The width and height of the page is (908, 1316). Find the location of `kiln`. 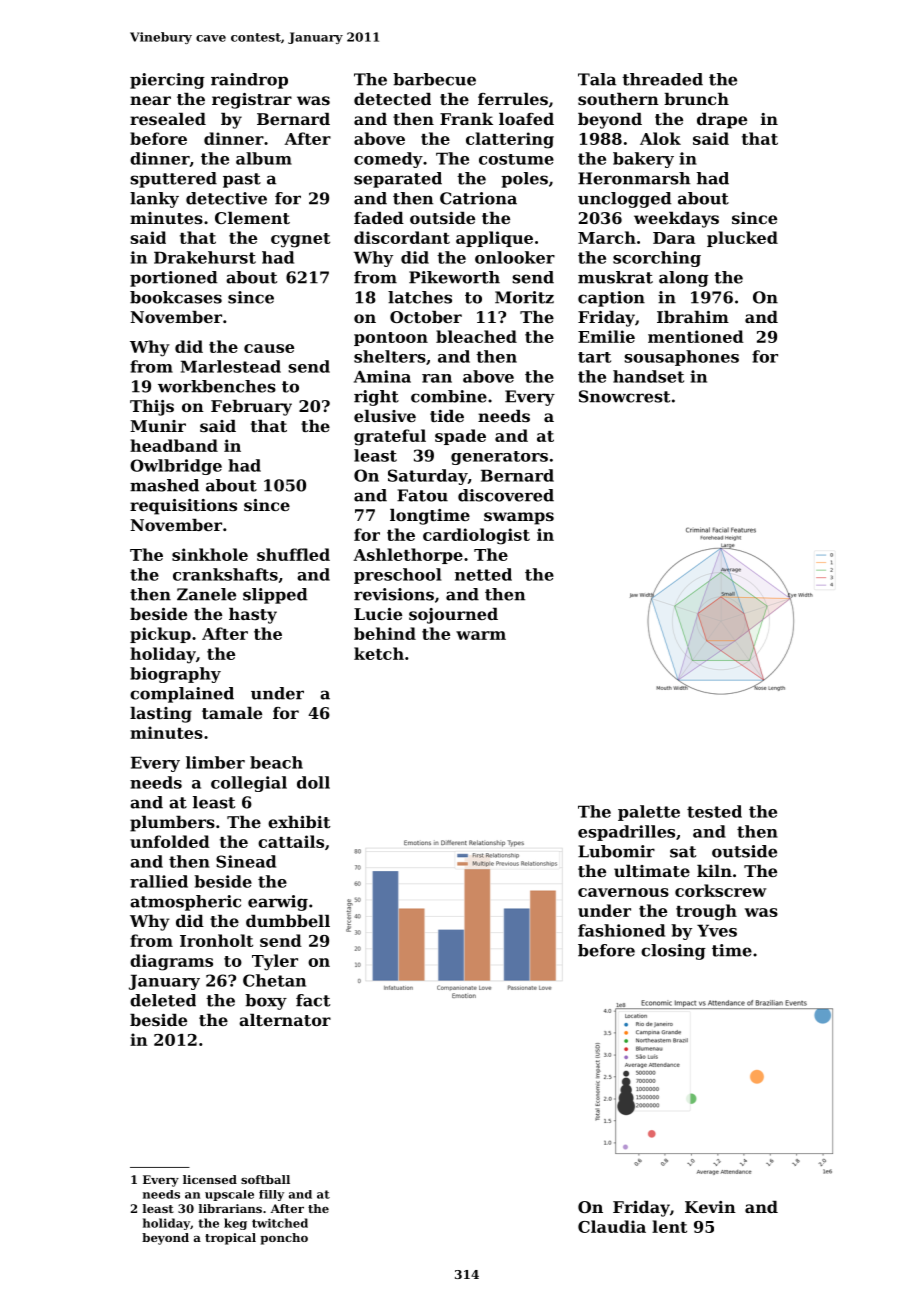

kiln is located at coordinates (714, 871).
